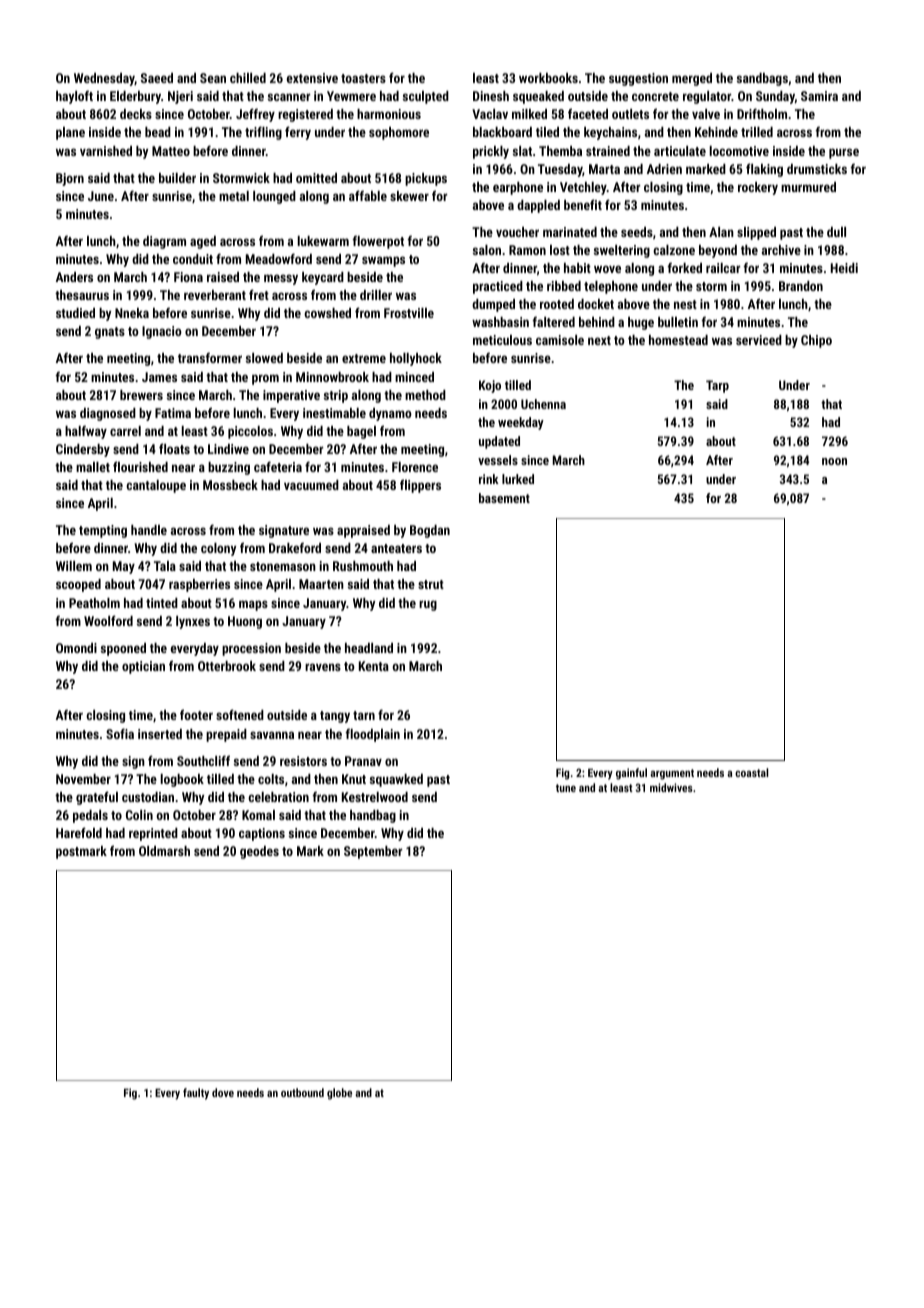 This page has width=924, height=1308. What do you see at coordinates (376, 295) in the page?
I see `driller` at bounding box center [376, 295].
